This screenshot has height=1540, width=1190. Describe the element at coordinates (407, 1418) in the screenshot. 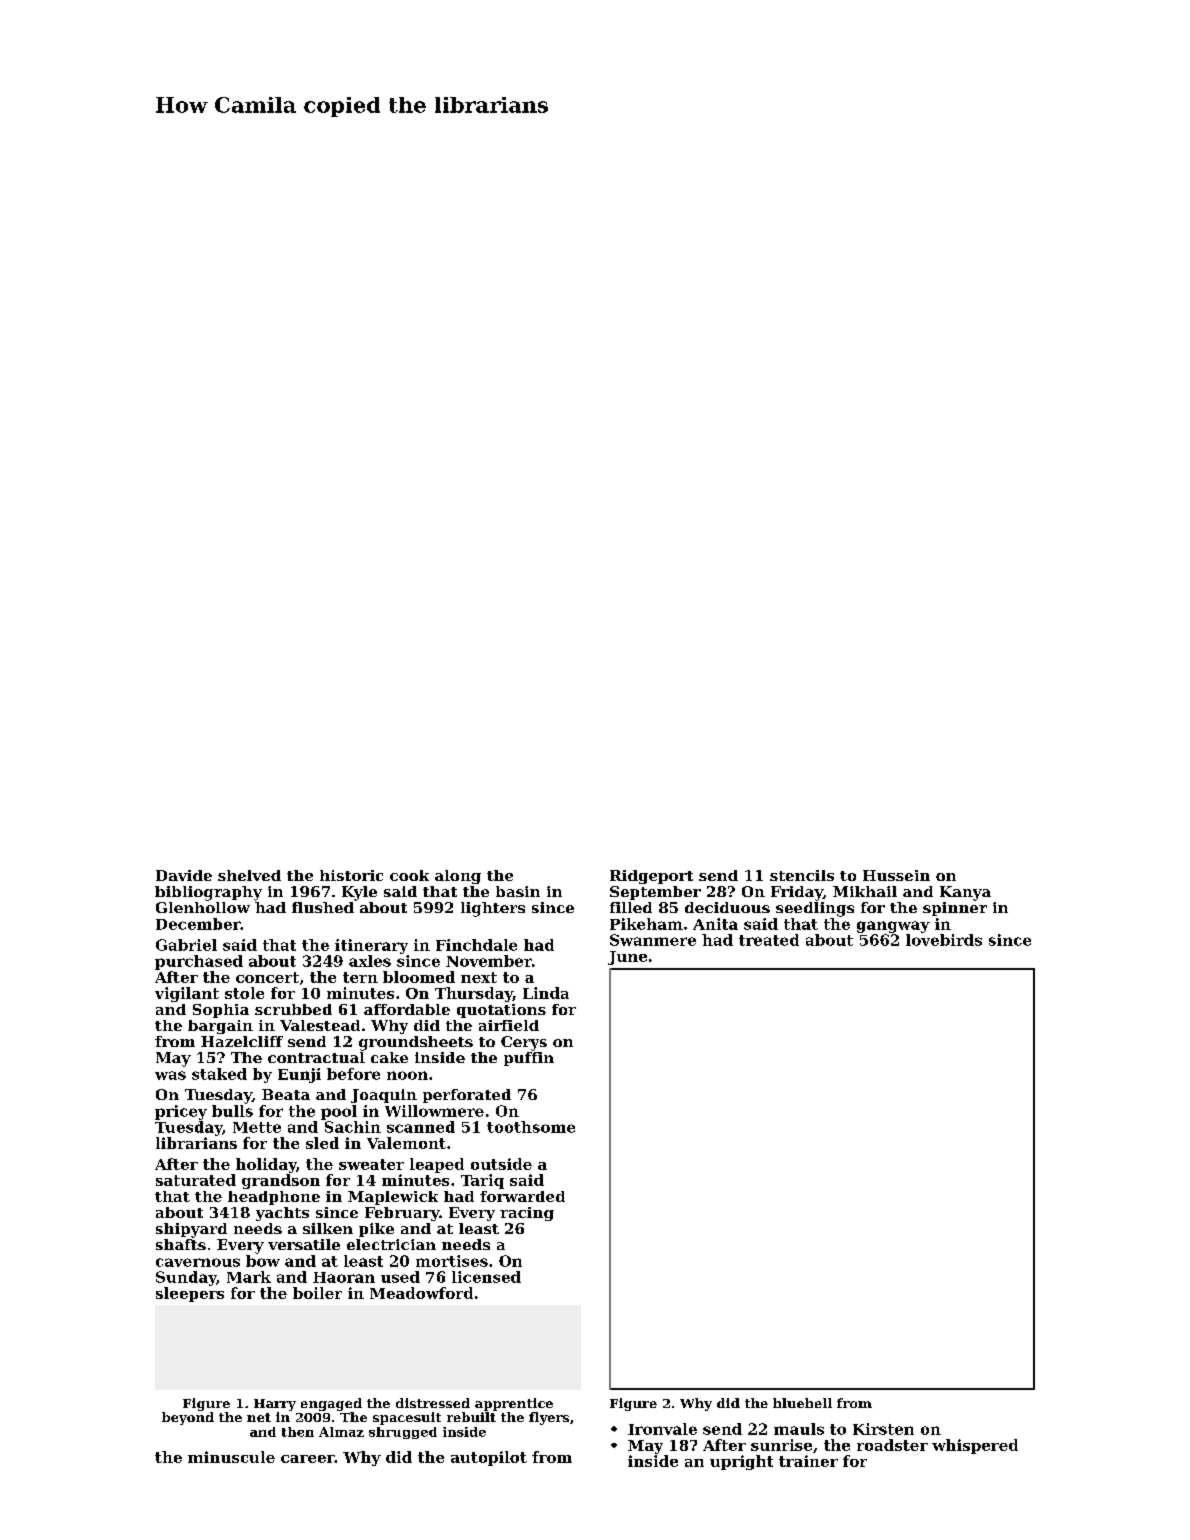

I see `spacesuit` at that location.
